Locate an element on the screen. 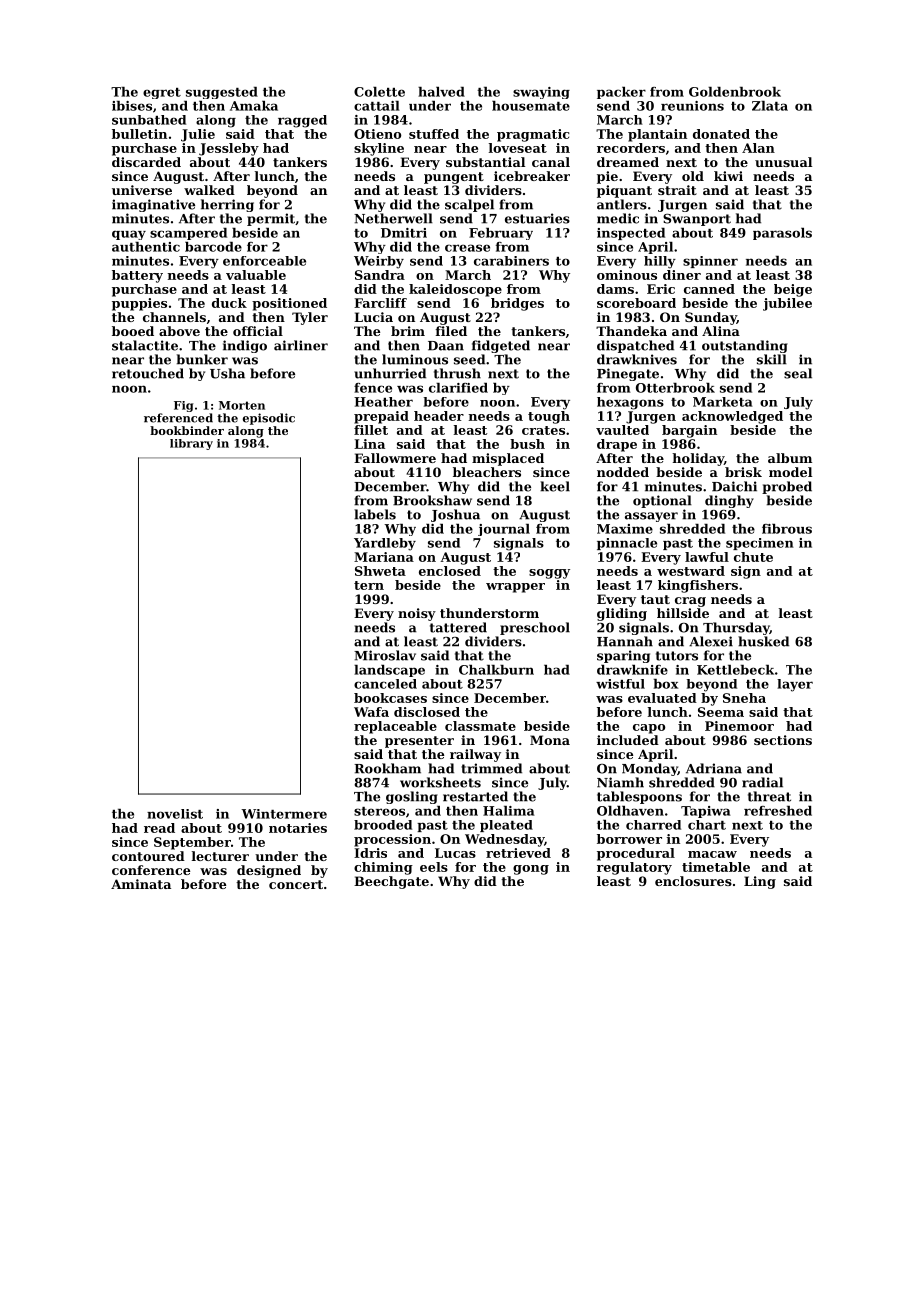  icebreaker is located at coordinates (532, 176).
